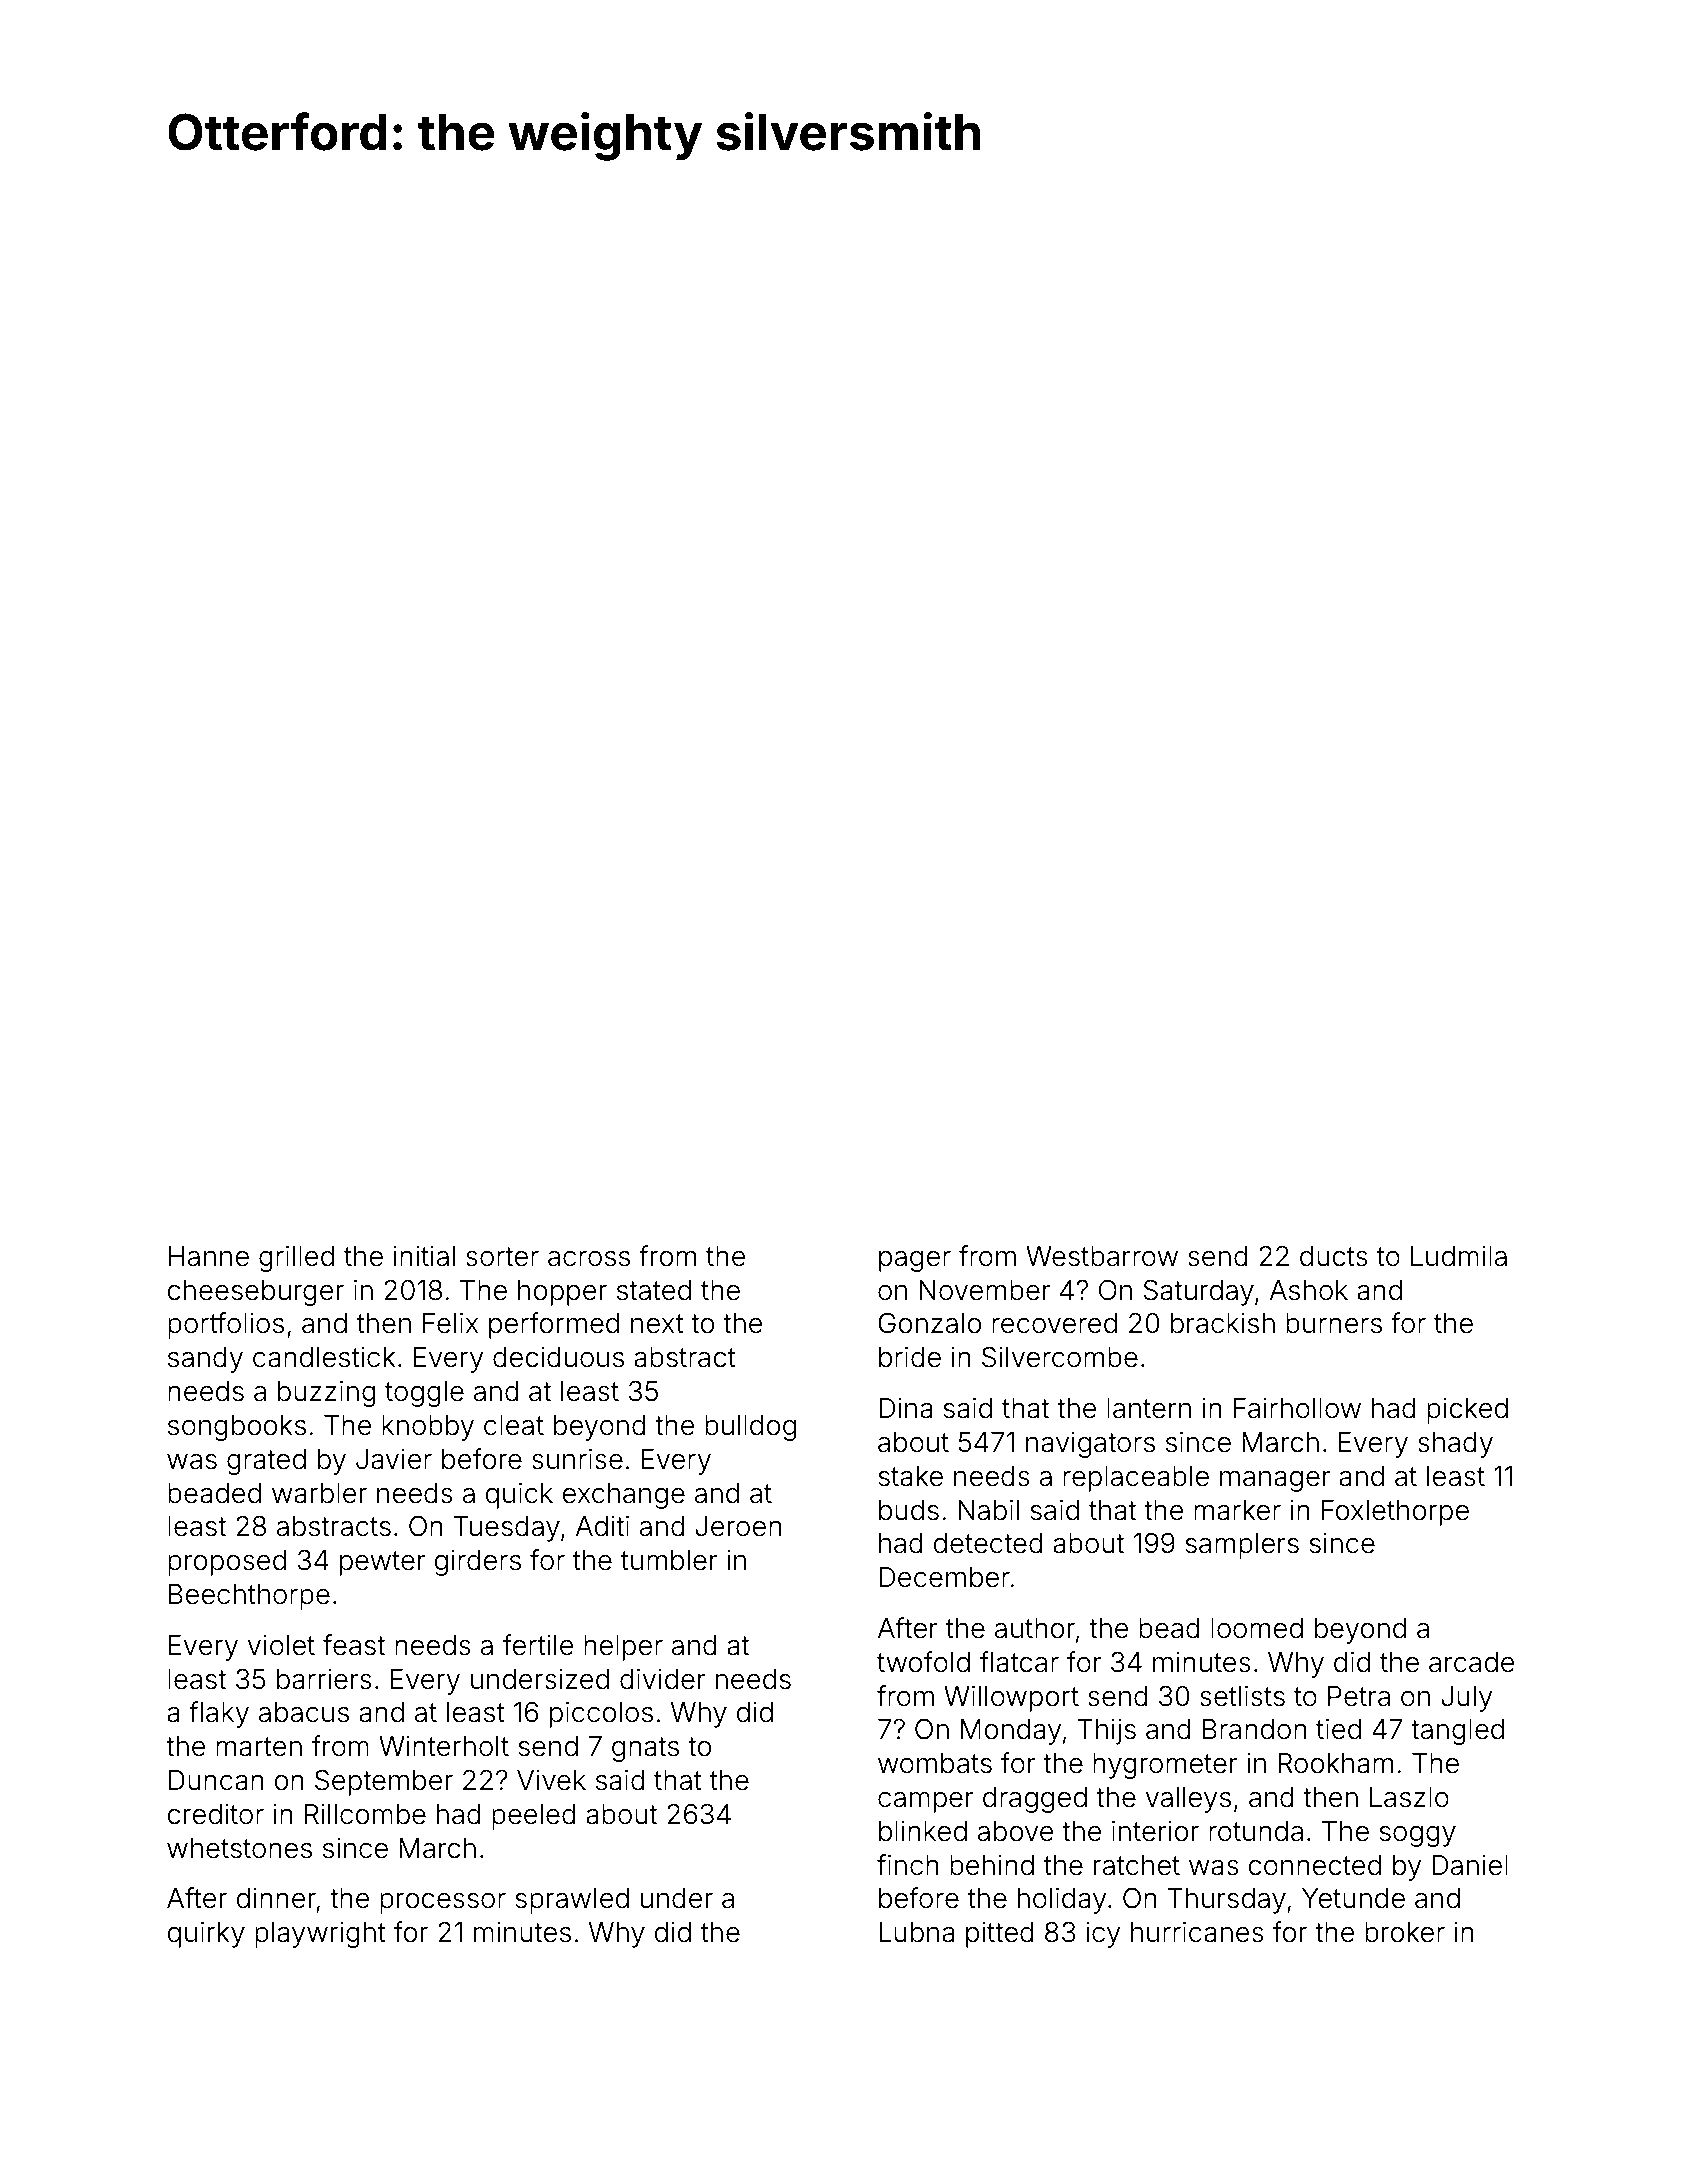 The image size is (1683, 2178). Describe the element at coordinates (320, 1935) in the screenshot. I see `playwright` at that location.
